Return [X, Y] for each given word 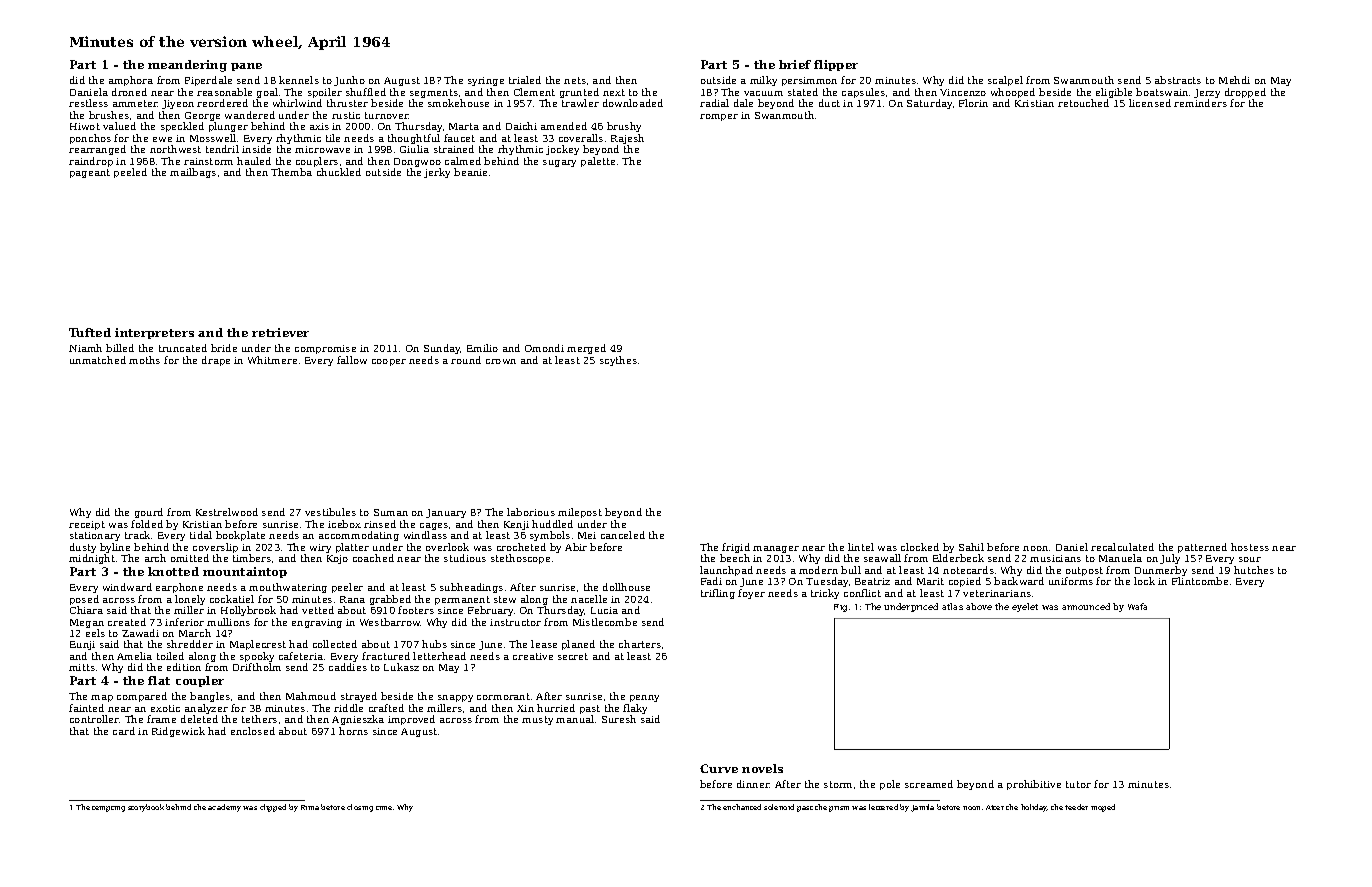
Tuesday [827, 582]
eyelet [1025, 607]
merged [586, 349]
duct [829, 103]
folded [147, 524]
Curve [719, 768]
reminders [1200, 103]
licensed [1150, 103]
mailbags [193, 173]
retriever [280, 332]
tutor [1078, 784]
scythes [618, 361]
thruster [347, 103]
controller [95, 719]
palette [598, 162]
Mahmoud [311, 696]
